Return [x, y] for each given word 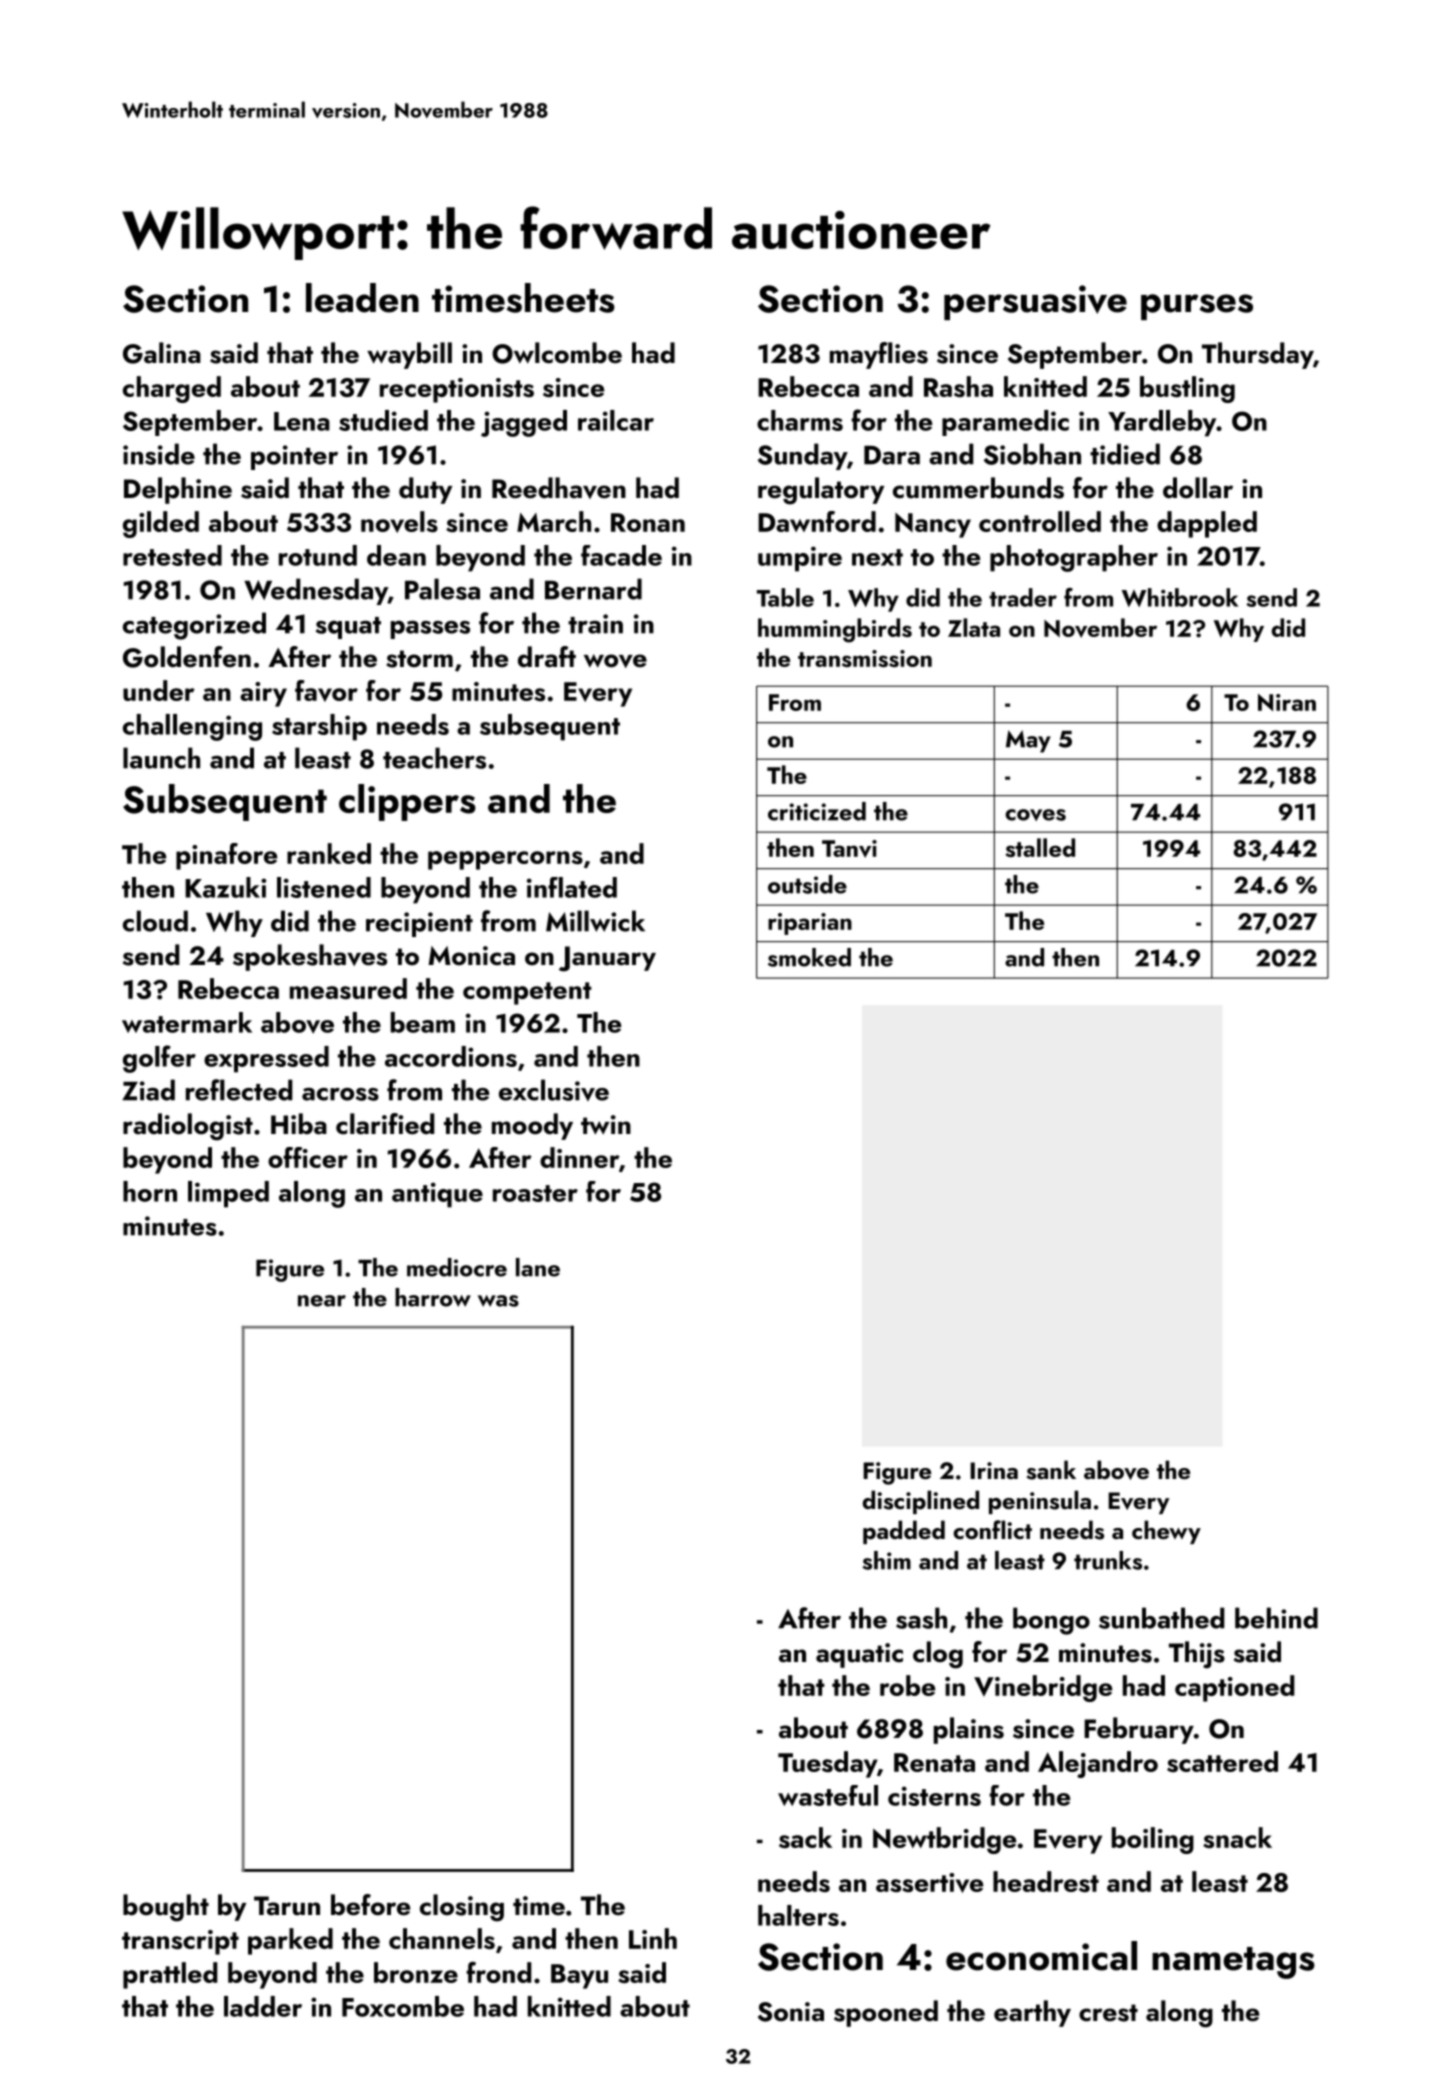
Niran [1287, 702]
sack [805, 1837]
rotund [318, 555]
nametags [1233, 1963]
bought [166, 1908]
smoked [809, 957]
